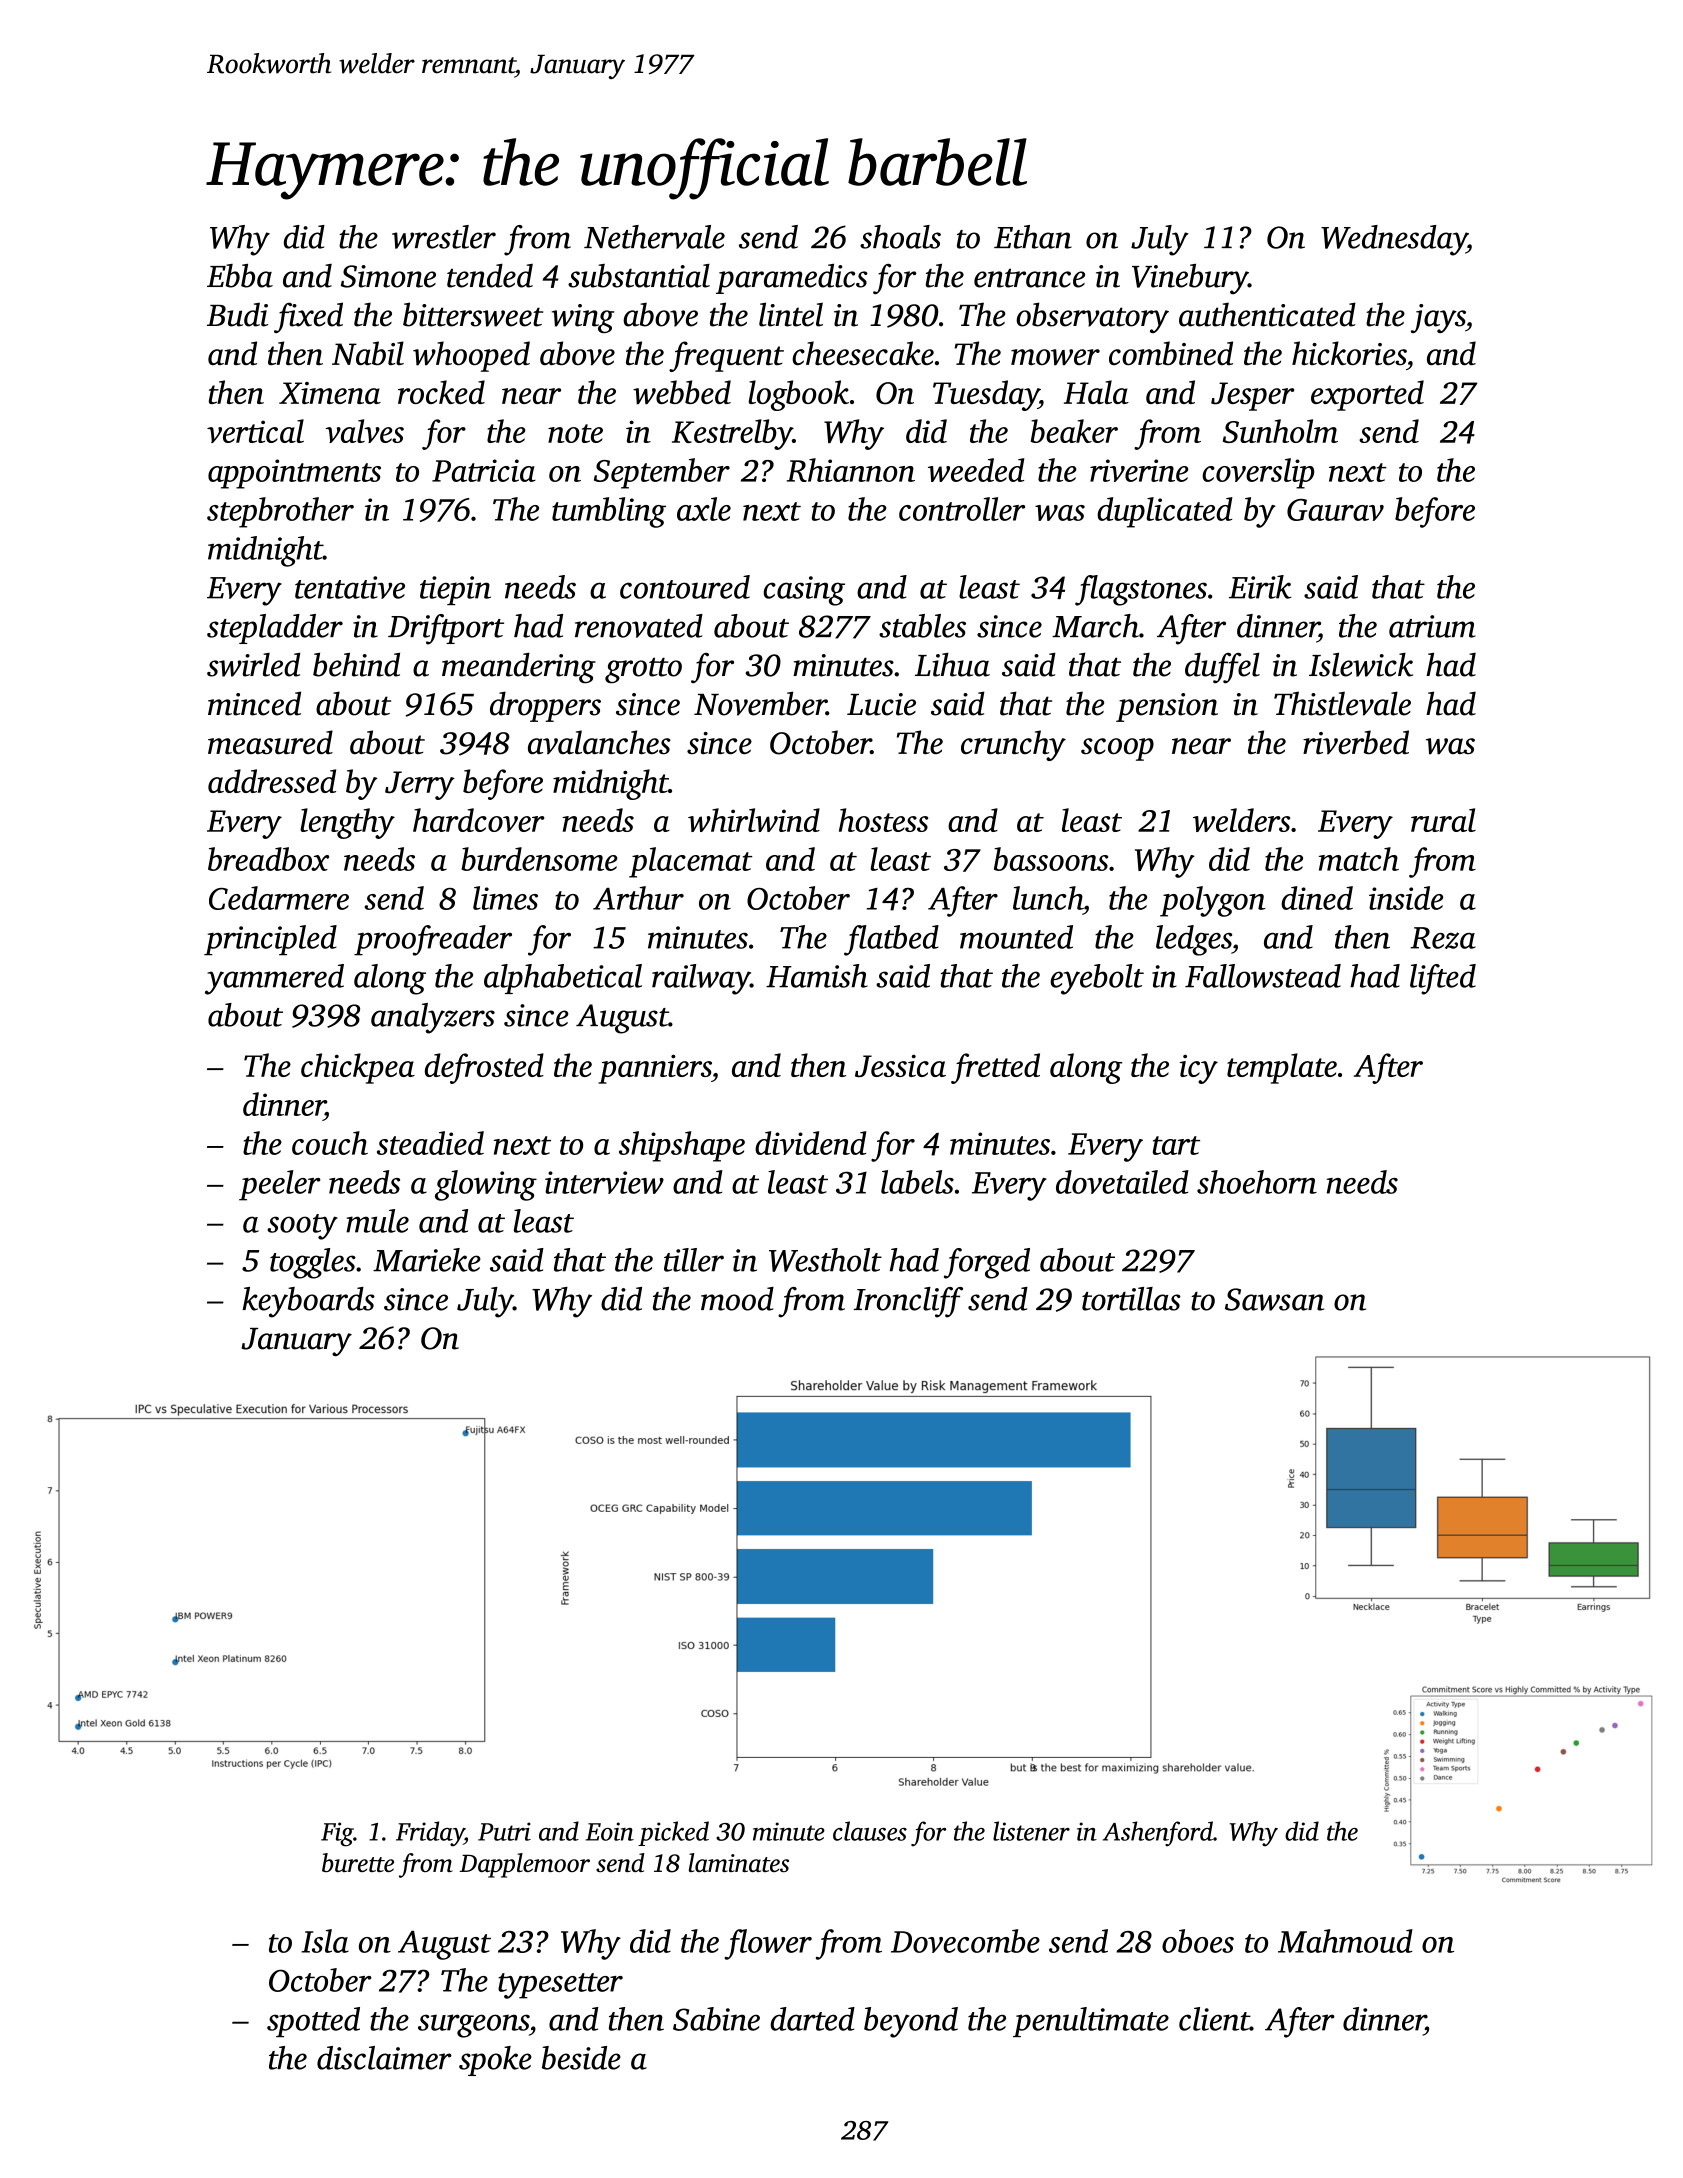 This page has height=2178, width=1683. I want to click on Nethervale, so click(654, 237).
